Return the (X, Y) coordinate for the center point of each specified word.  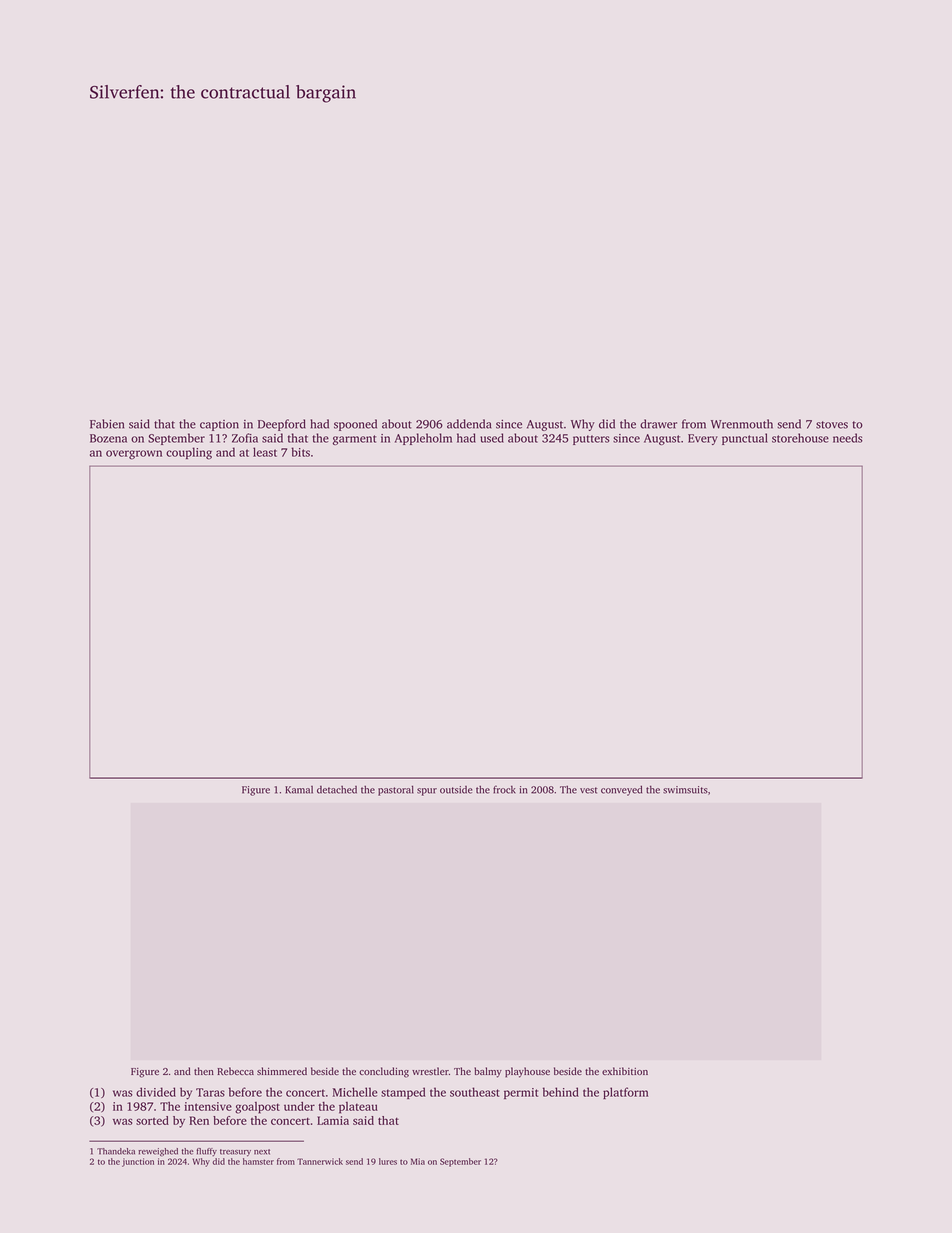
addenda (469, 424)
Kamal (299, 790)
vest (588, 790)
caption (219, 425)
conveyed (621, 790)
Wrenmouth (742, 424)
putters (591, 440)
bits (300, 452)
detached (337, 790)
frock (504, 789)
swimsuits (685, 790)
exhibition (625, 1071)
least (265, 452)
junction (138, 1162)
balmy (488, 1072)
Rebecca (235, 1071)
